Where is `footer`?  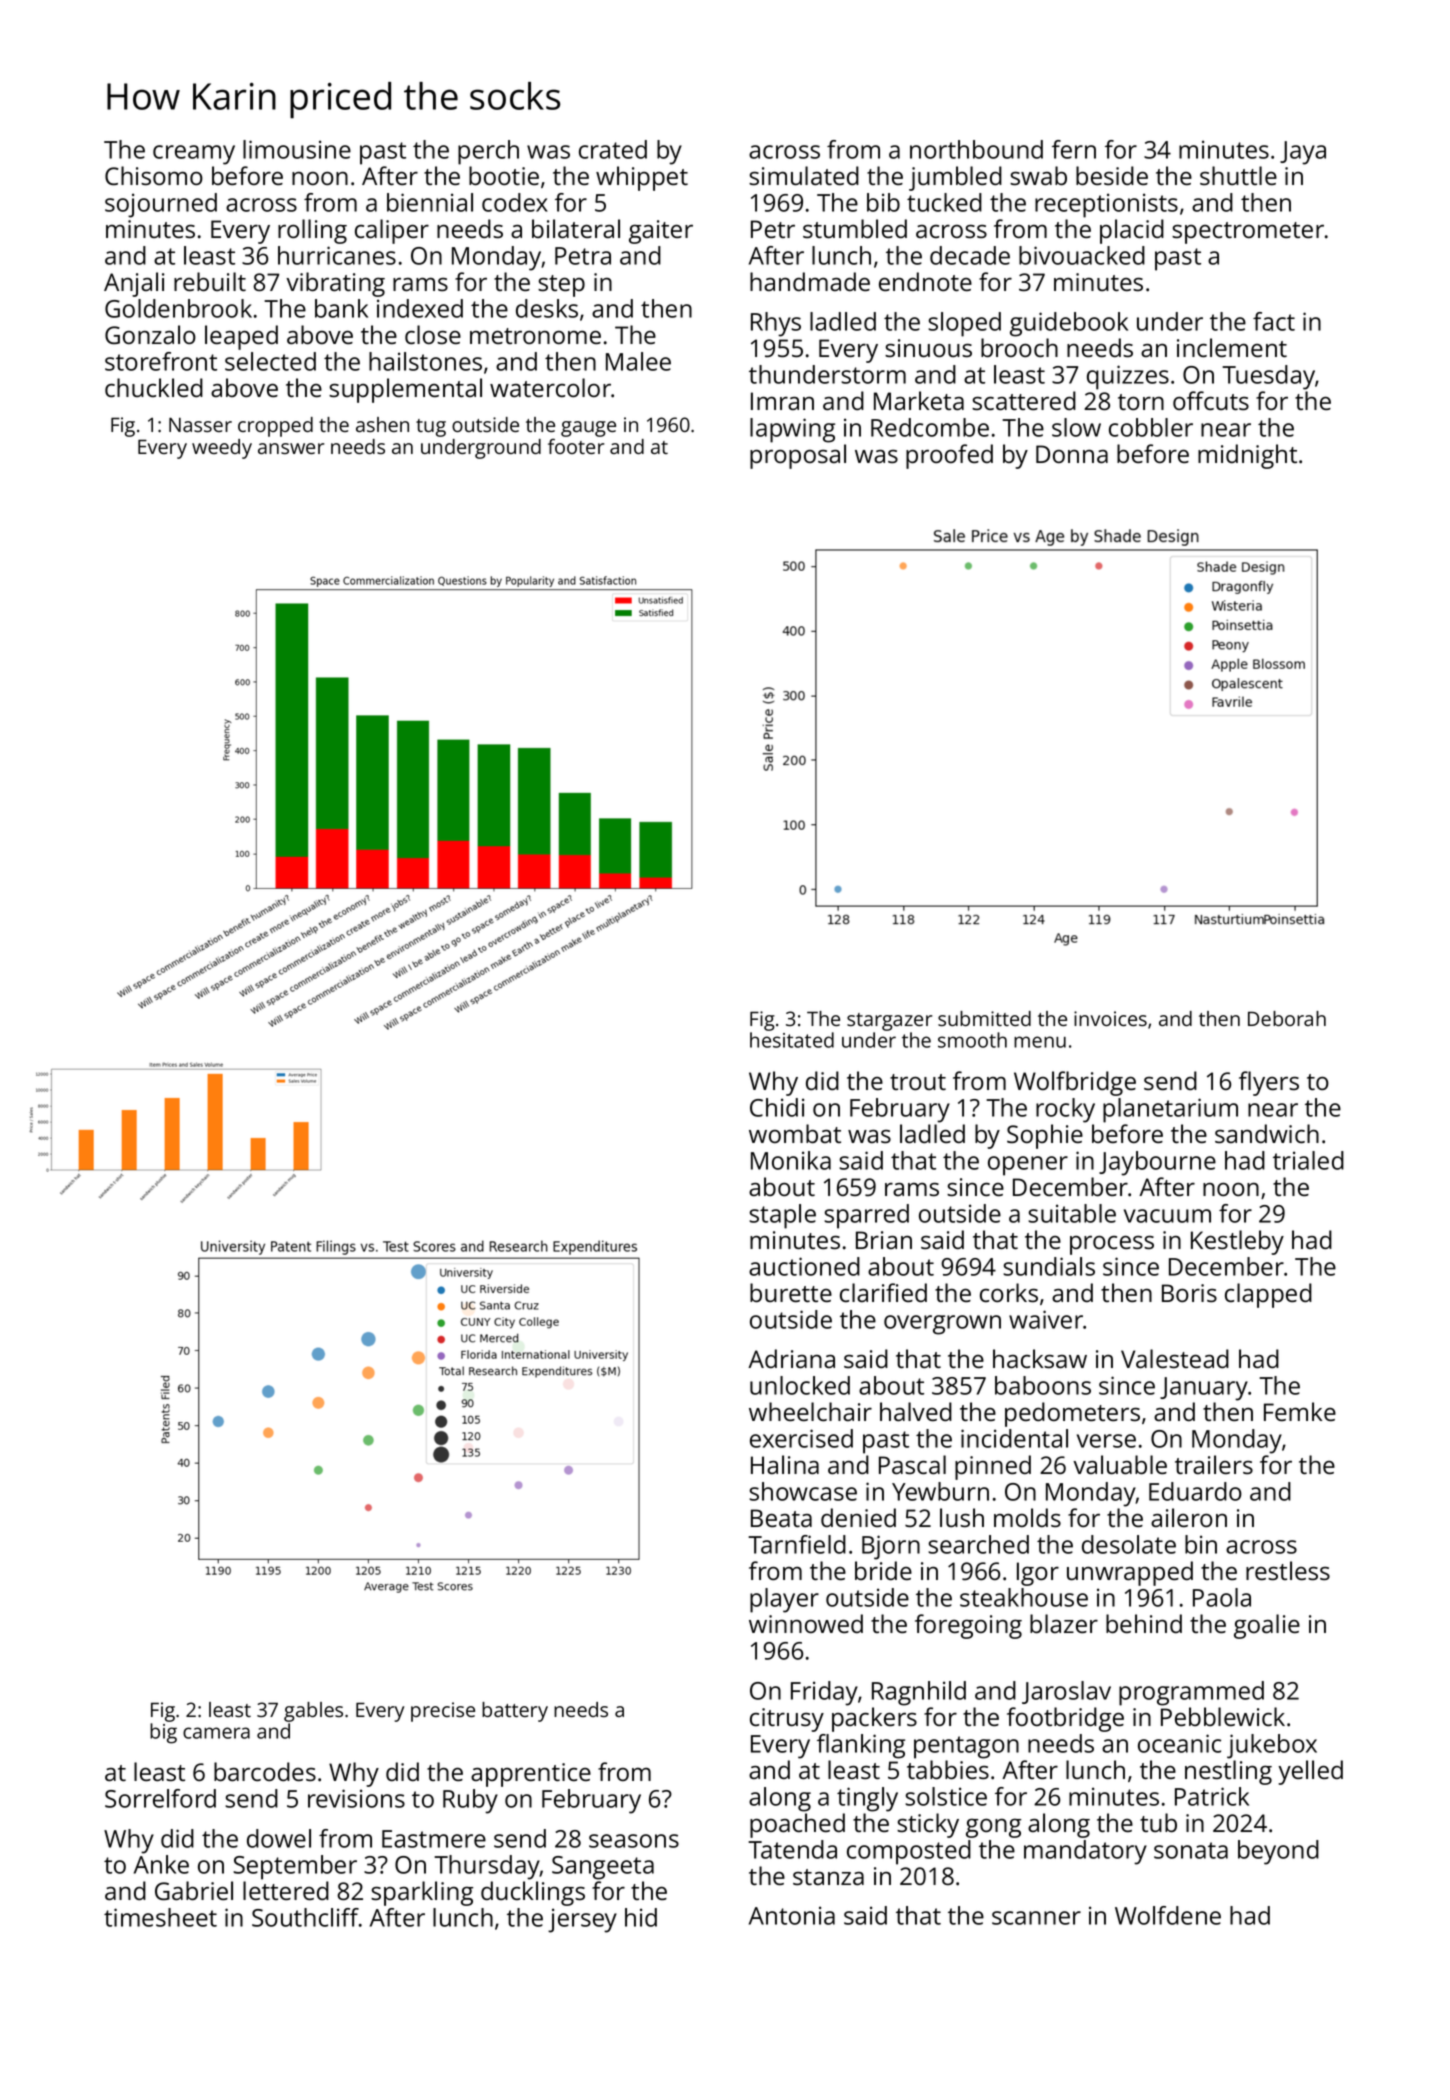 footer is located at coordinates (576, 446).
